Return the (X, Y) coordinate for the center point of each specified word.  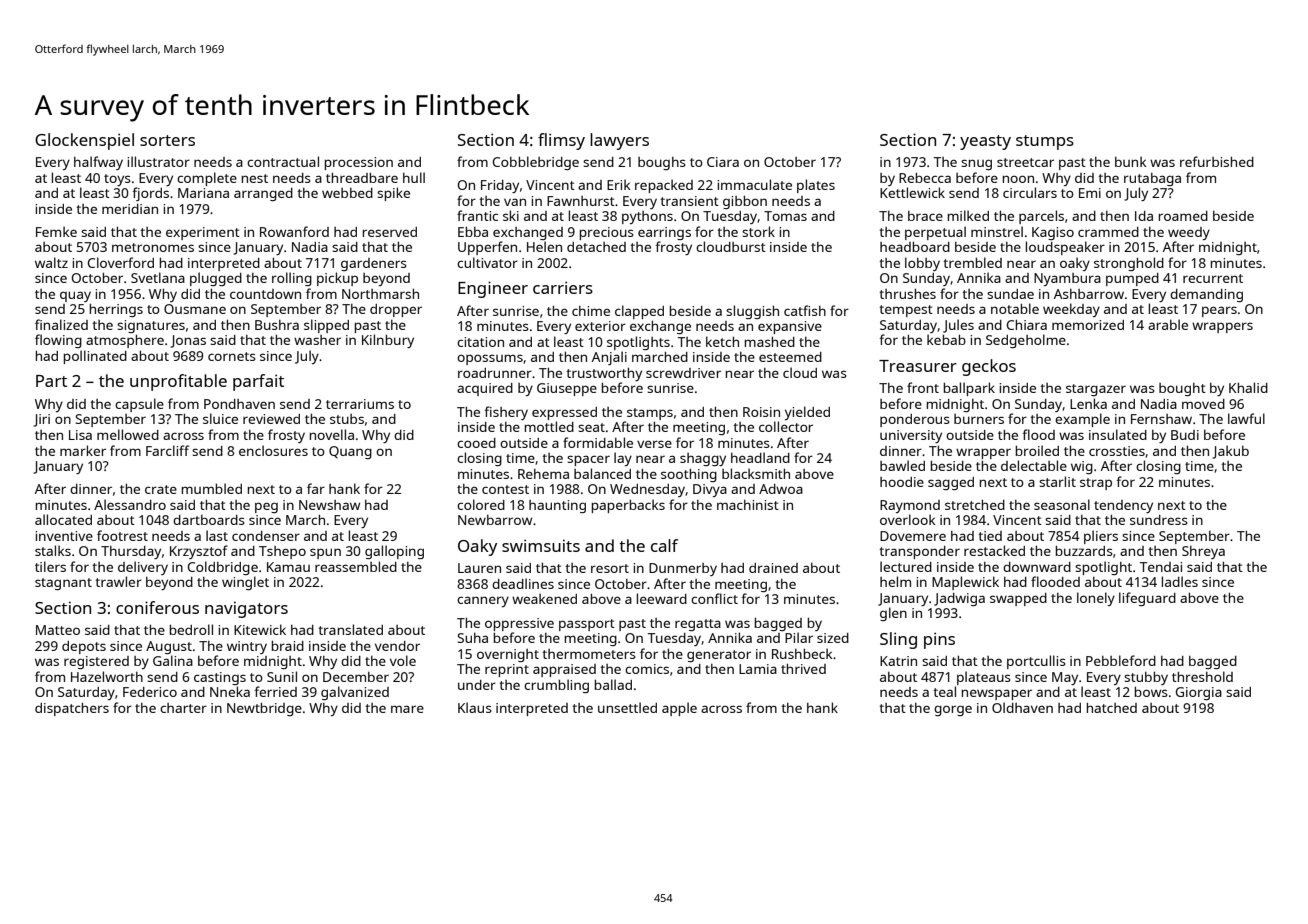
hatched (1111, 707)
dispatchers (72, 709)
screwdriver (683, 373)
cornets (232, 356)
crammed (1108, 232)
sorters (167, 140)
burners (979, 419)
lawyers (619, 141)
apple (679, 709)
